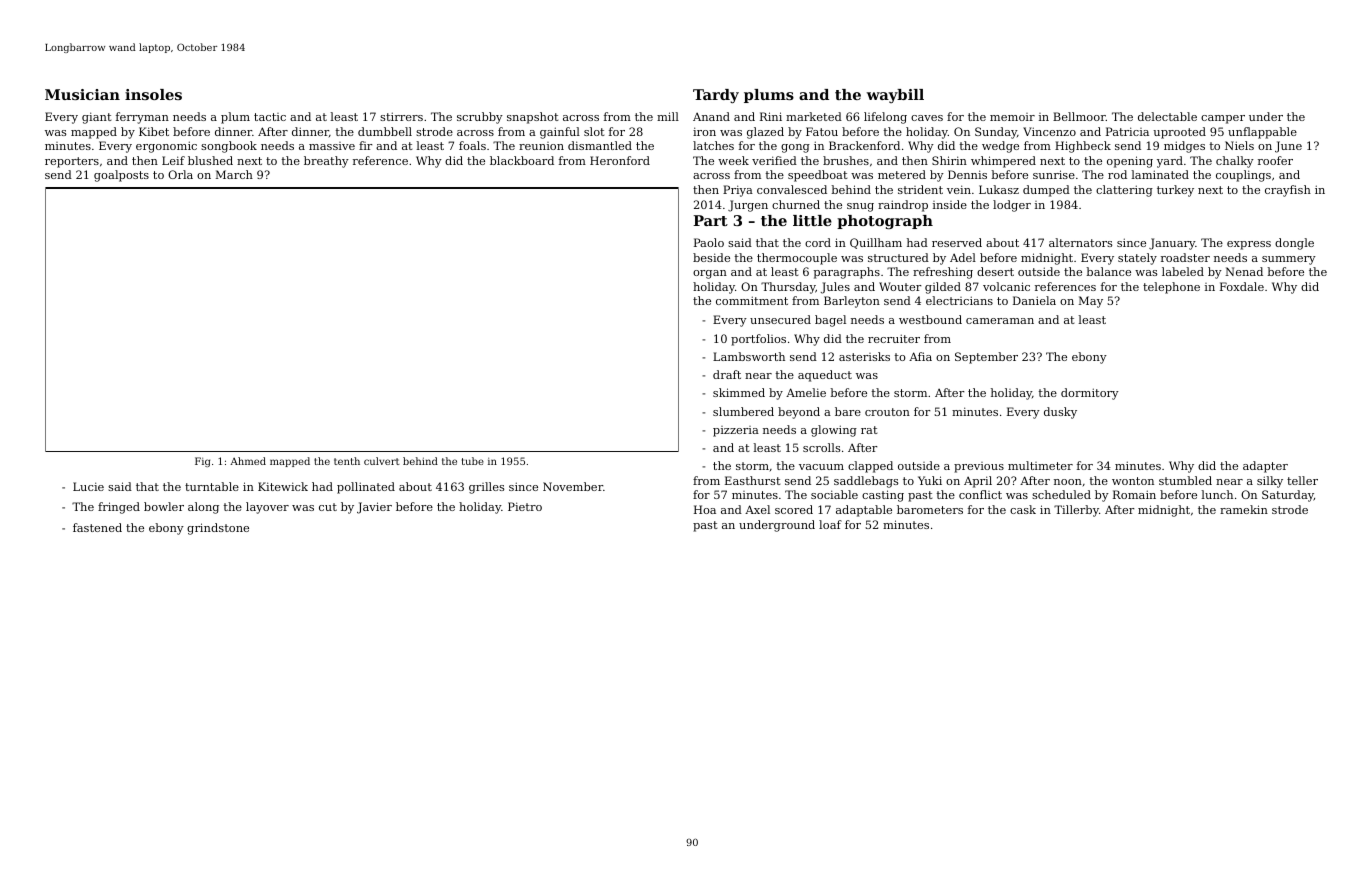  Describe the element at coordinates (711, 257) in the page. I see `beside` at that location.
